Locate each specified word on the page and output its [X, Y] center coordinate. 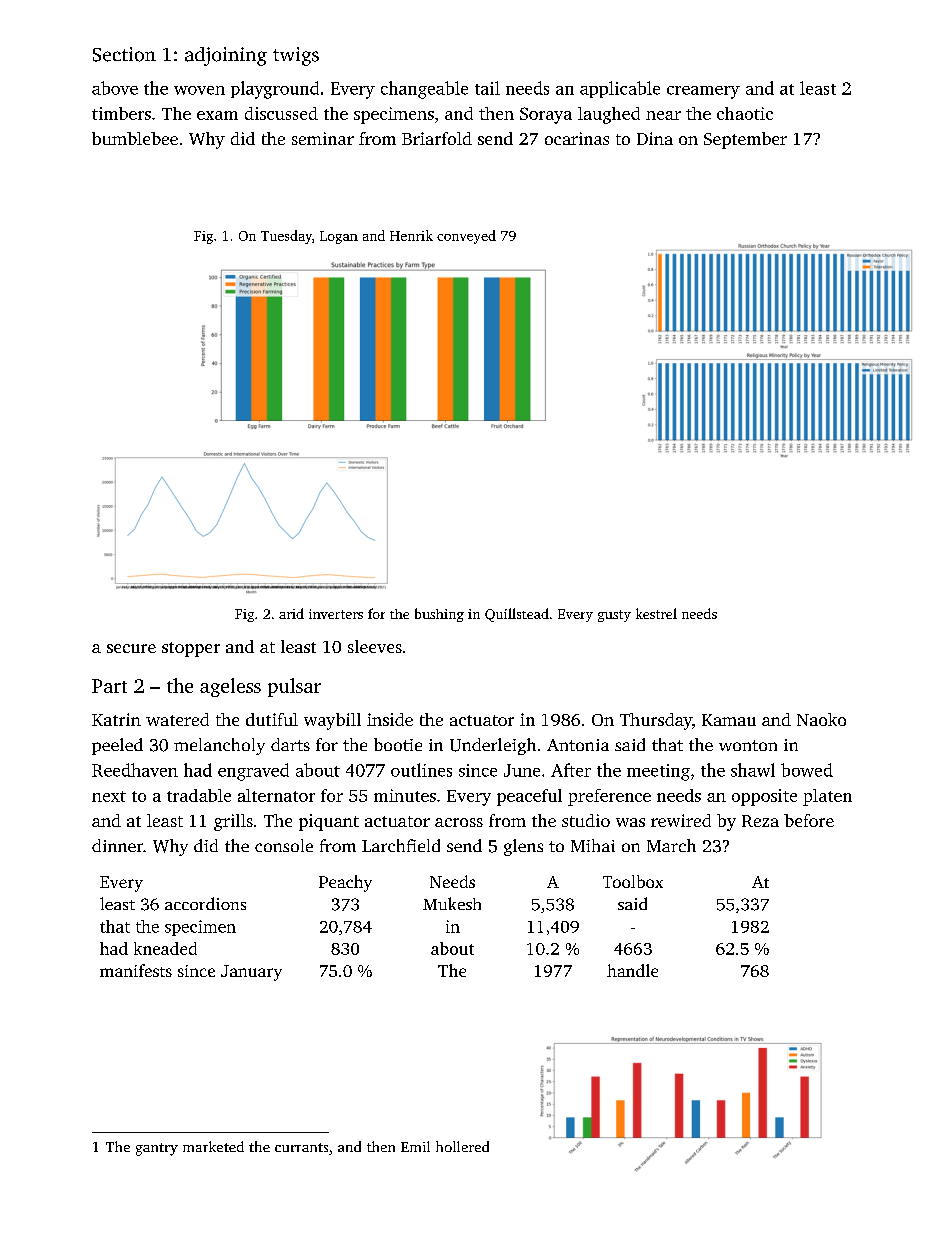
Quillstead [517, 615]
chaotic [745, 113]
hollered [462, 1146]
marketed [213, 1146]
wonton [748, 745]
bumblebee [135, 138]
